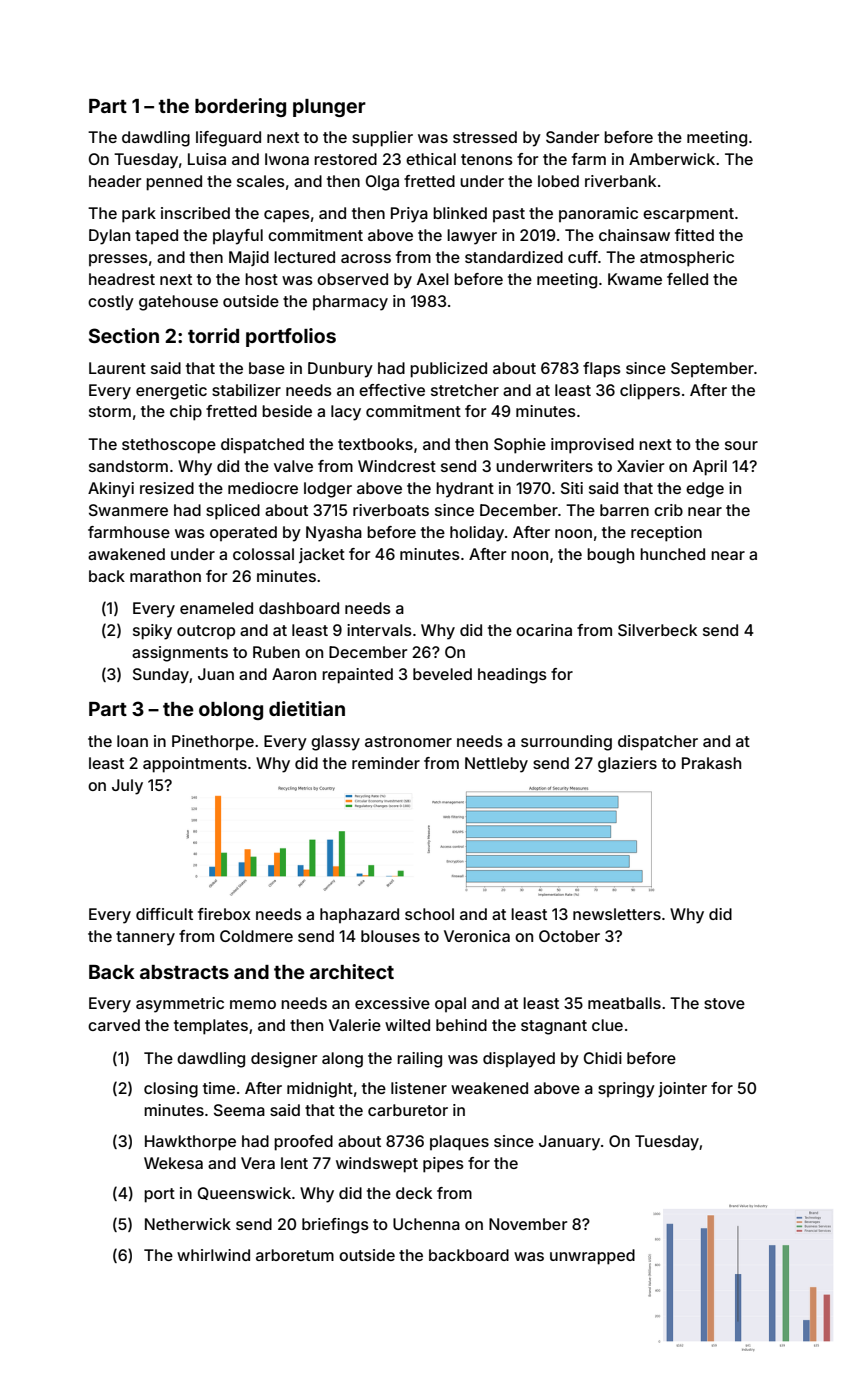 The width and height of the screenshot is (849, 1400). Describe the element at coordinates (139, 215) in the screenshot. I see `park` at that location.
